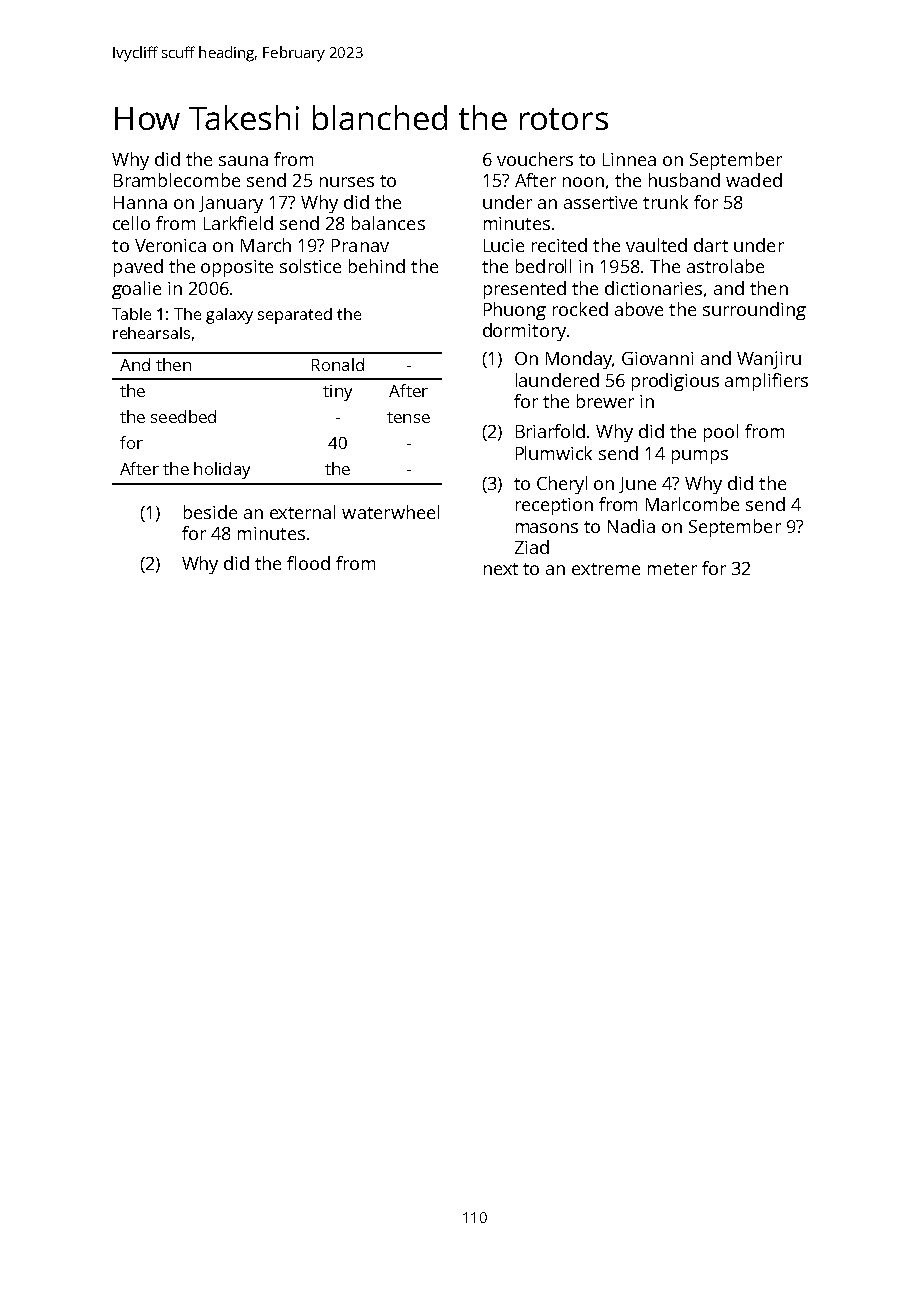 The image size is (924, 1311). I want to click on tiny, so click(337, 393).
